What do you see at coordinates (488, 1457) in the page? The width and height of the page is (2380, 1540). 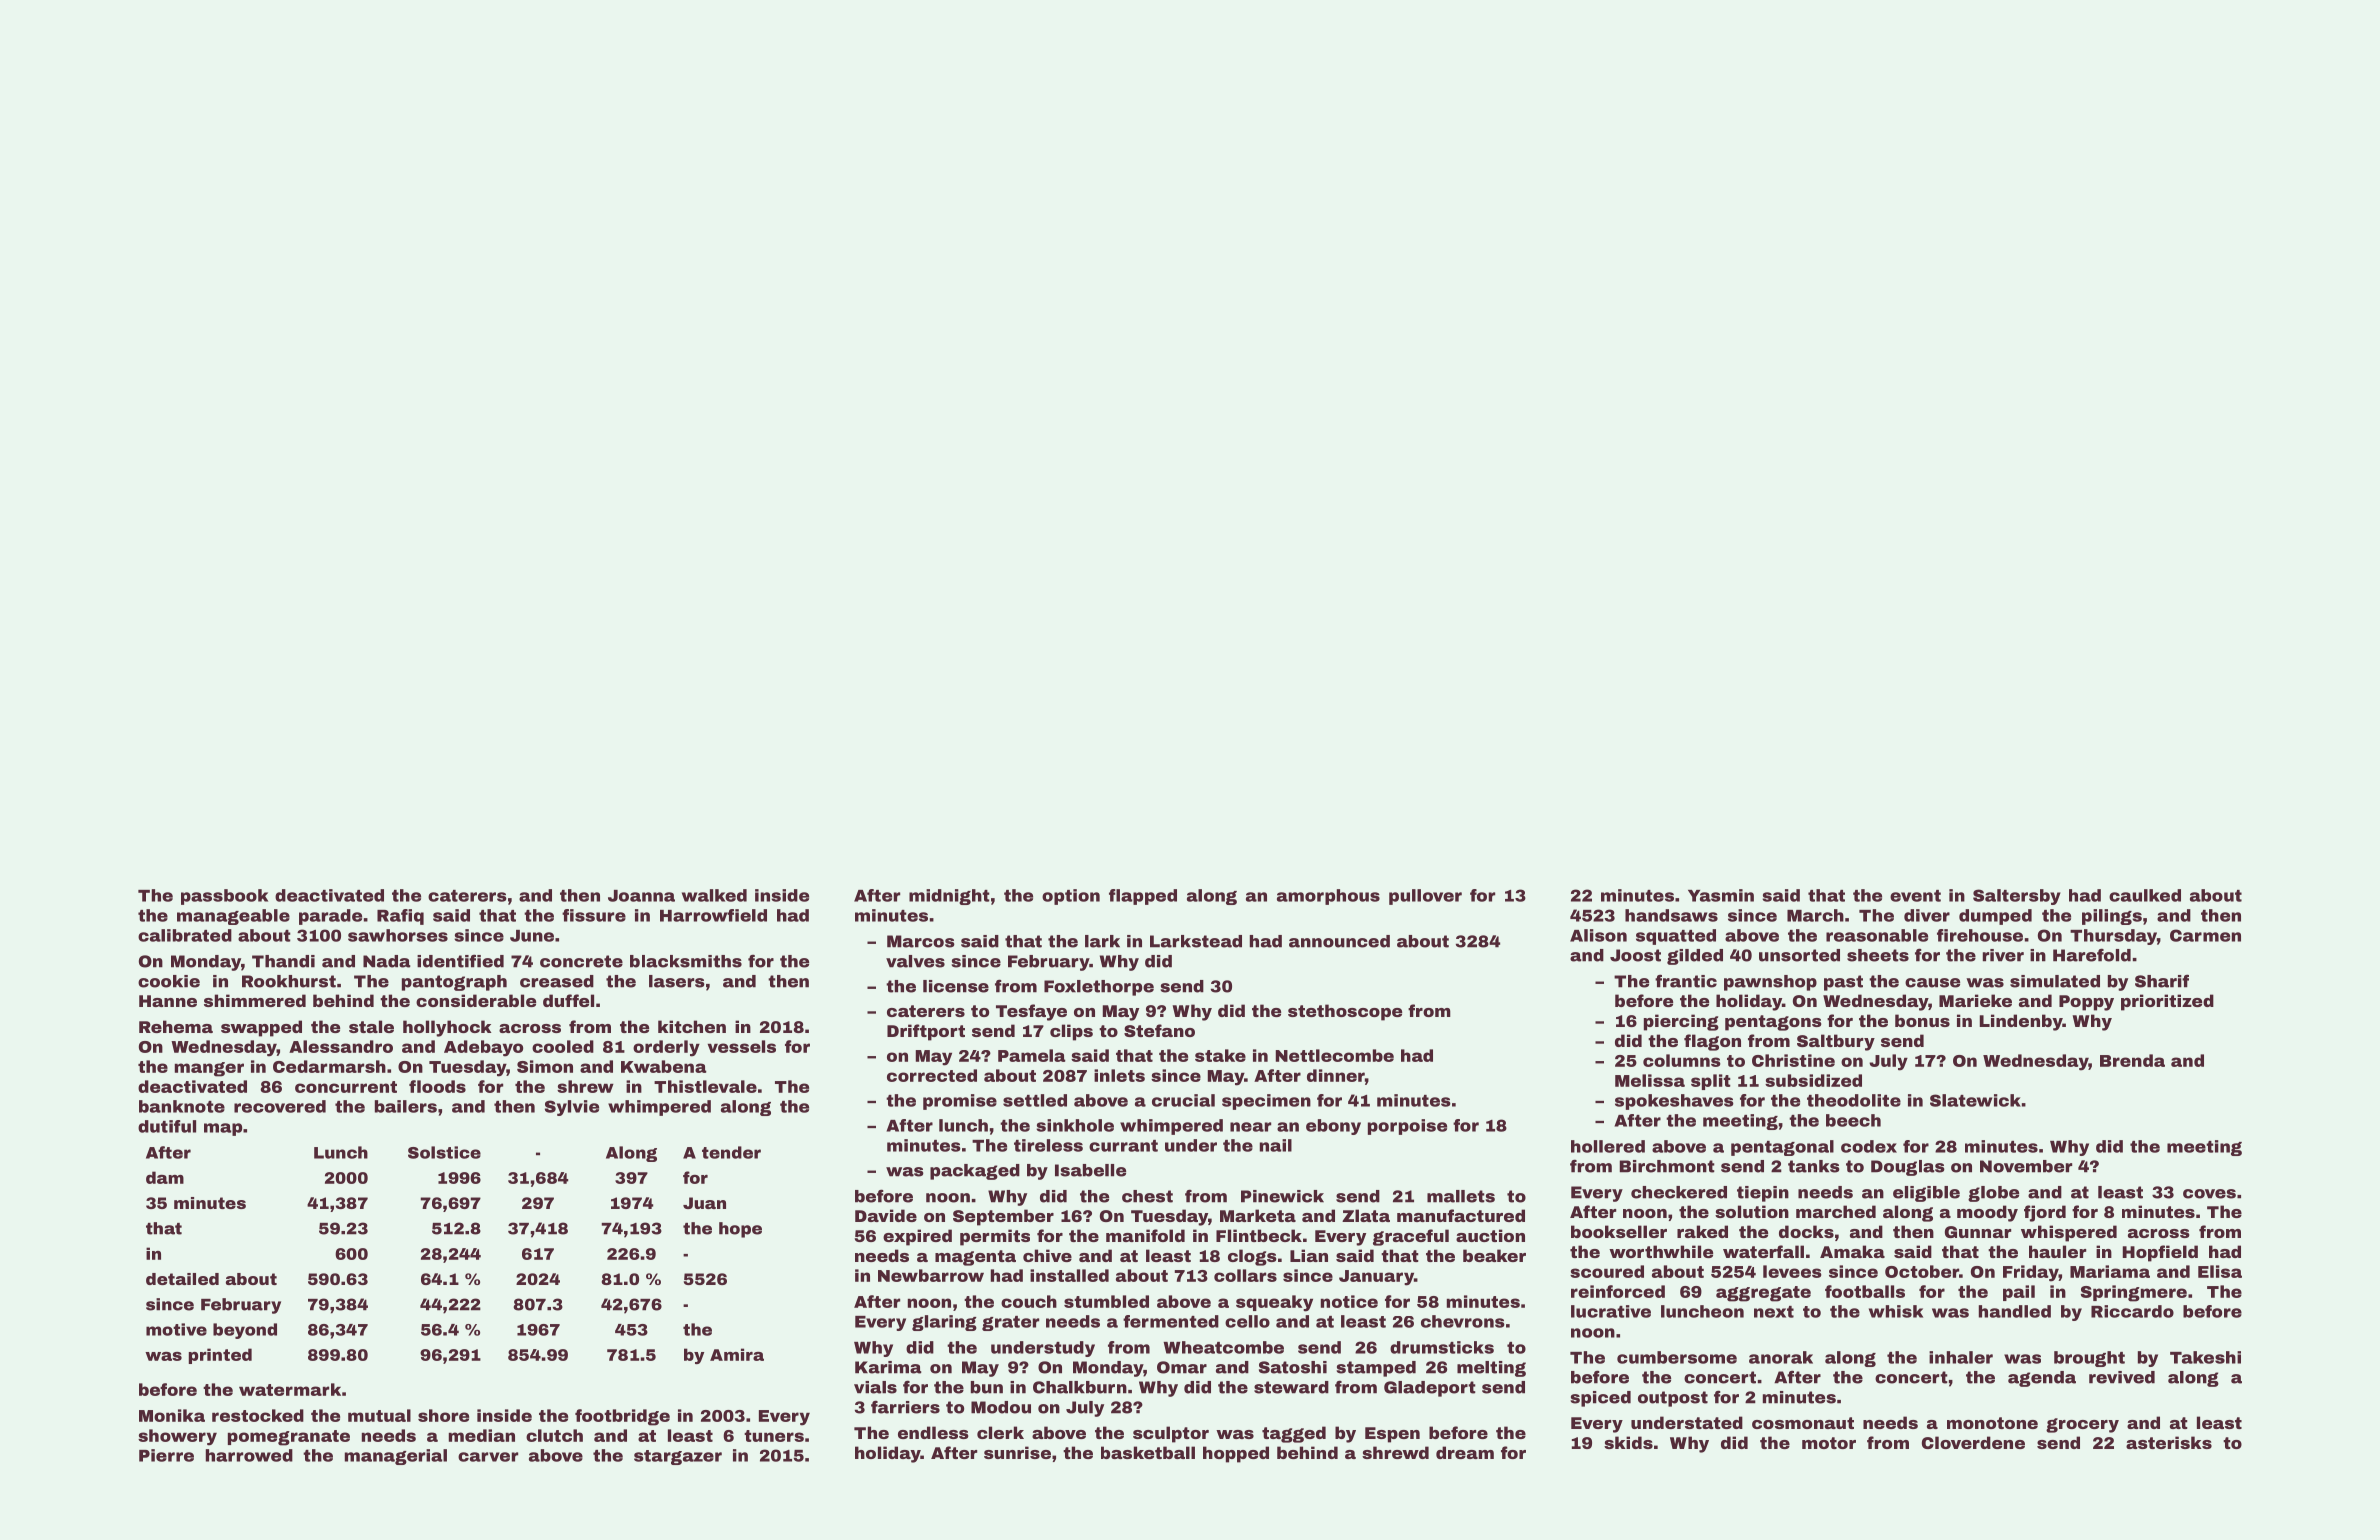 I see `carver` at bounding box center [488, 1457].
